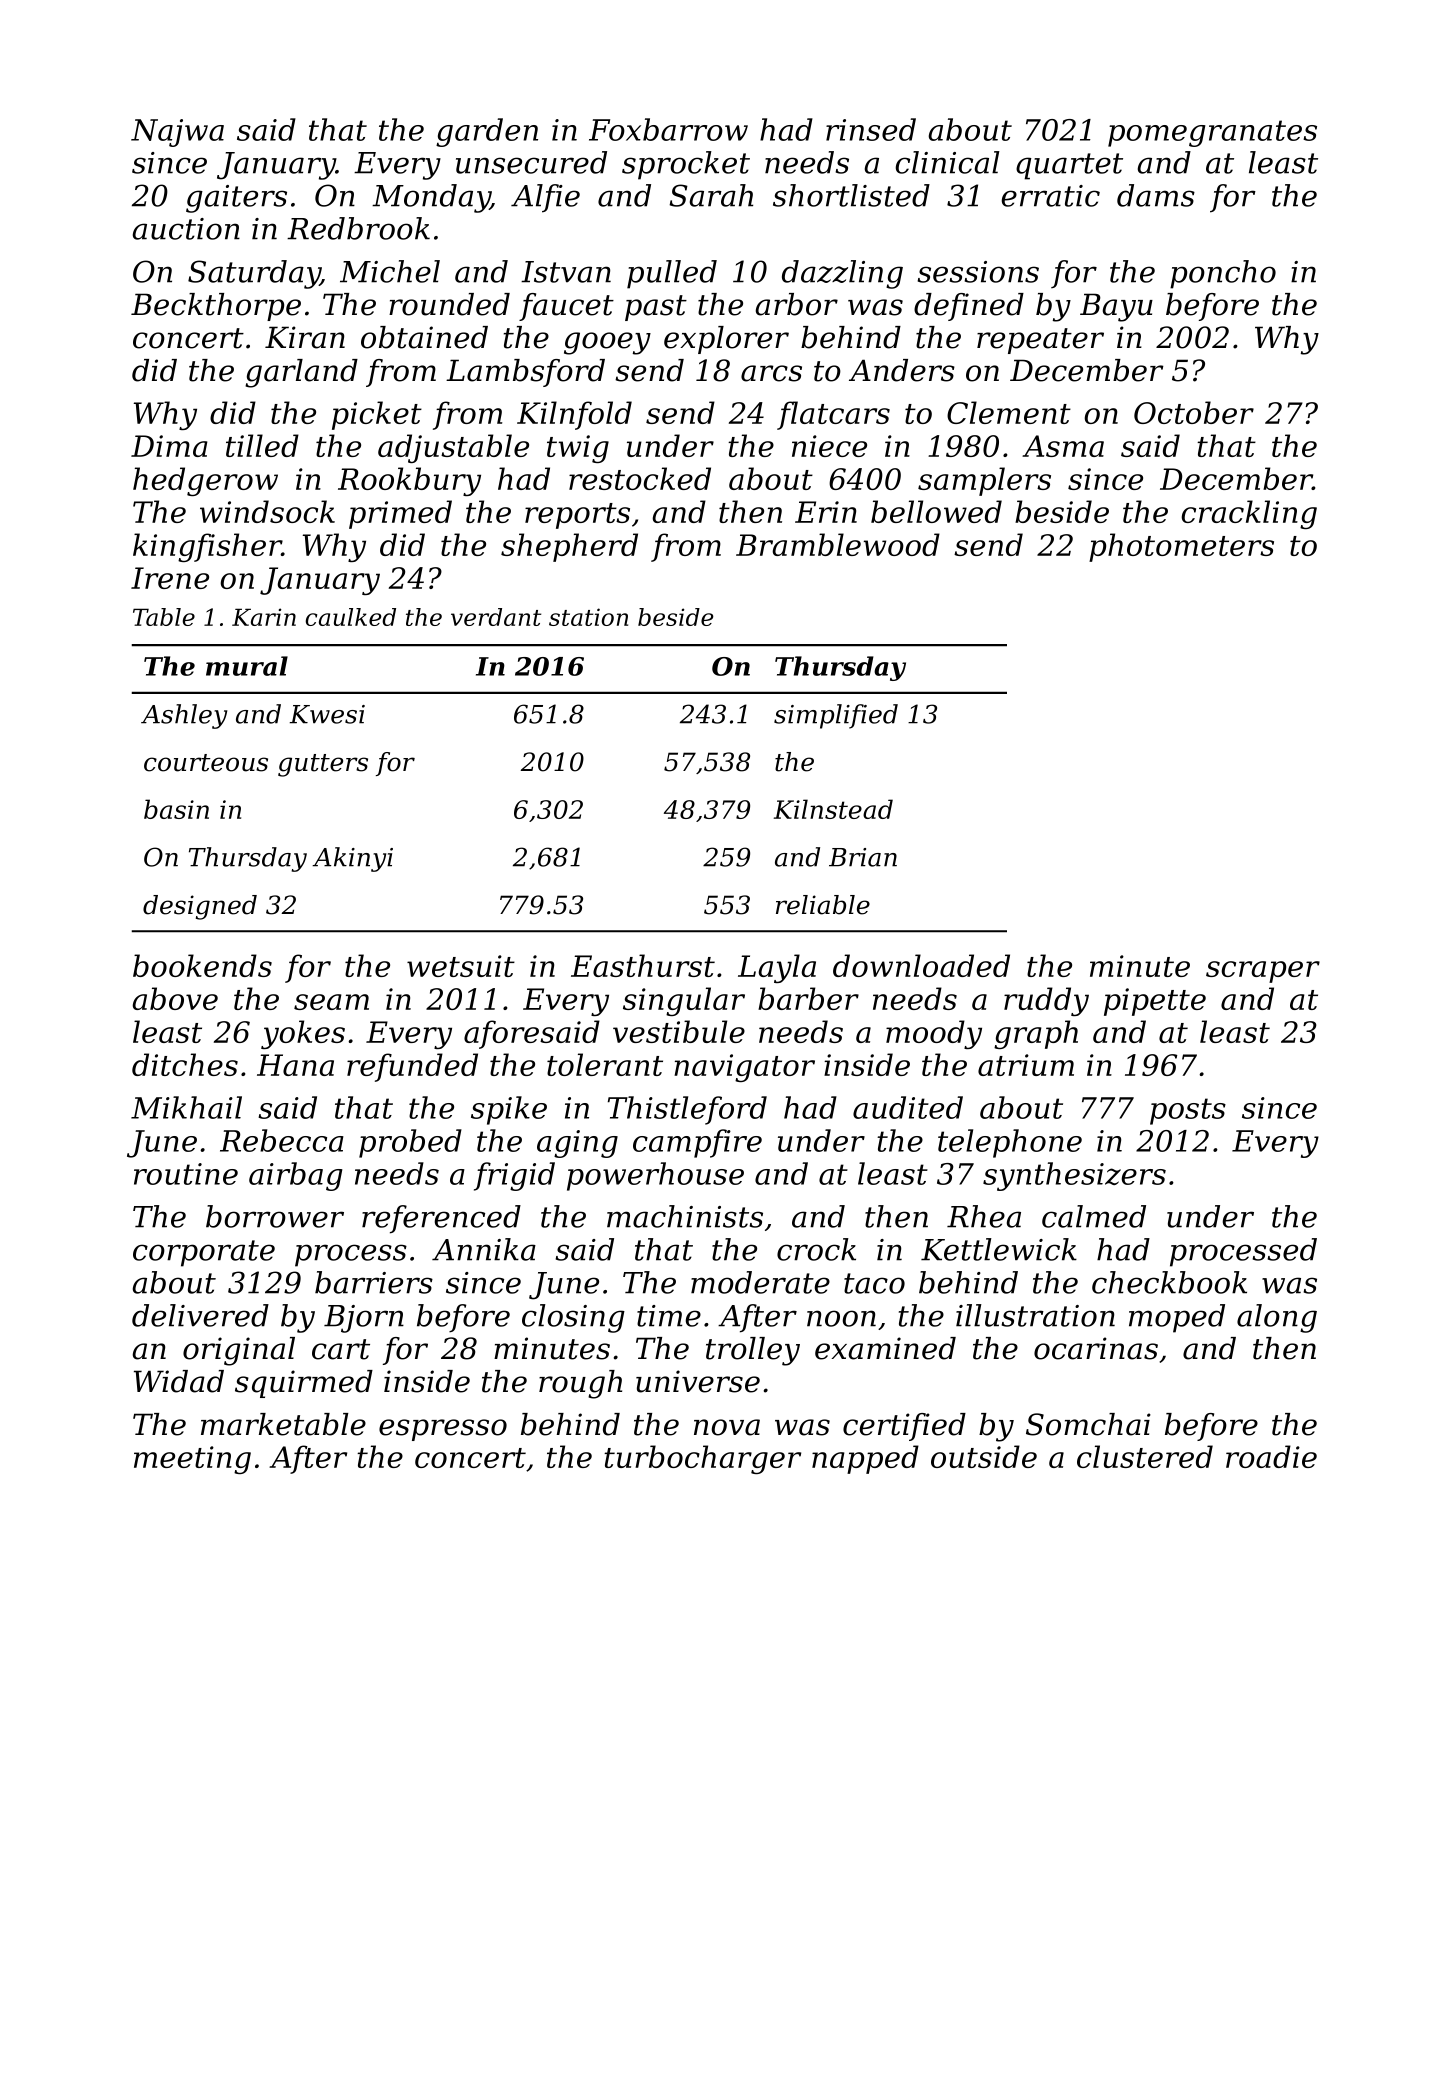  Describe the element at coordinates (1181, 547) in the page. I see `photometers` at that location.
